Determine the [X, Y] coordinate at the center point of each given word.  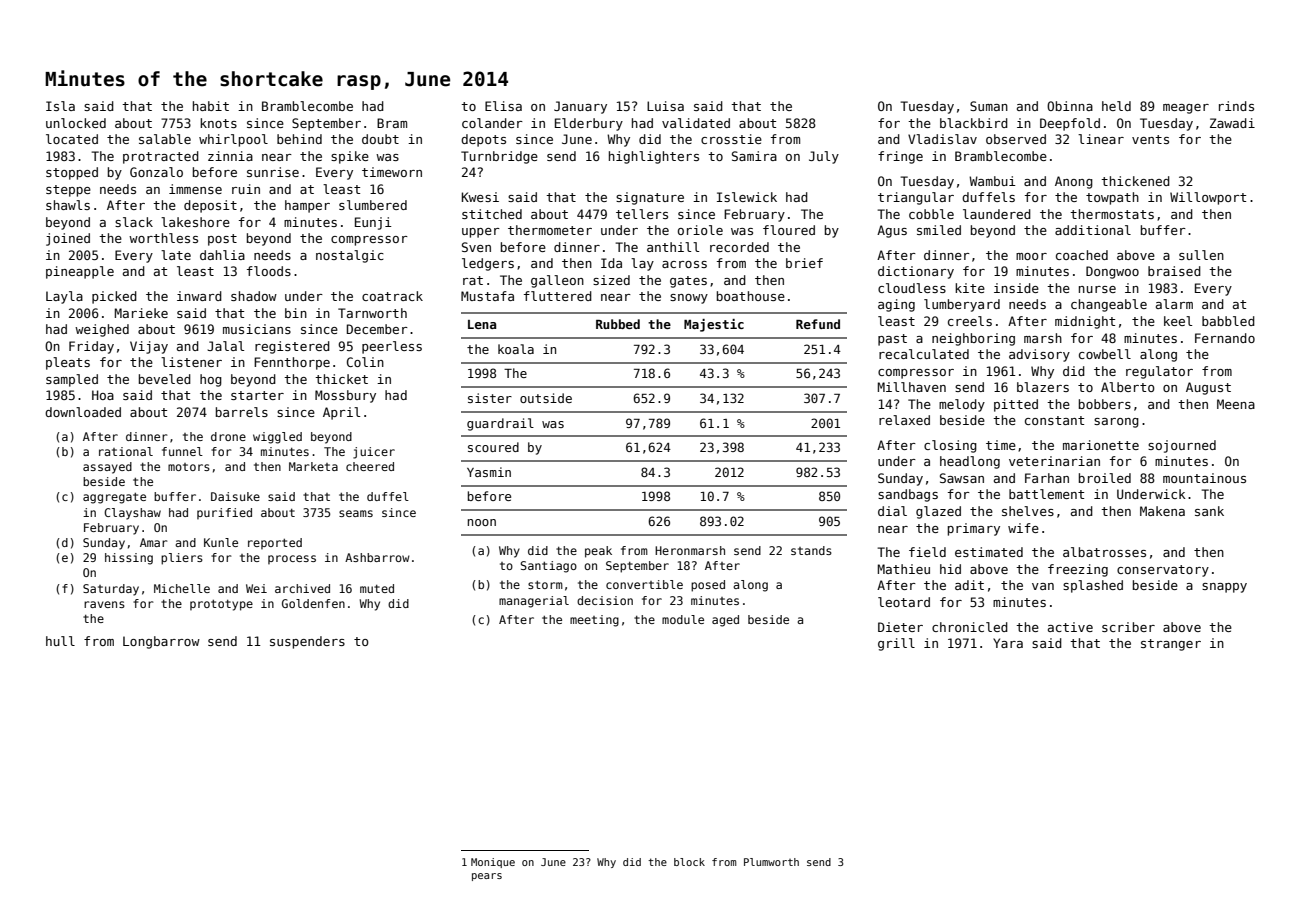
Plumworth [771, 862]
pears [487, 877]
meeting [594, 621]
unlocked [76, 123]
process [292, 559]
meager [1186, 109]
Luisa [665, 106]
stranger [1171, 645]
